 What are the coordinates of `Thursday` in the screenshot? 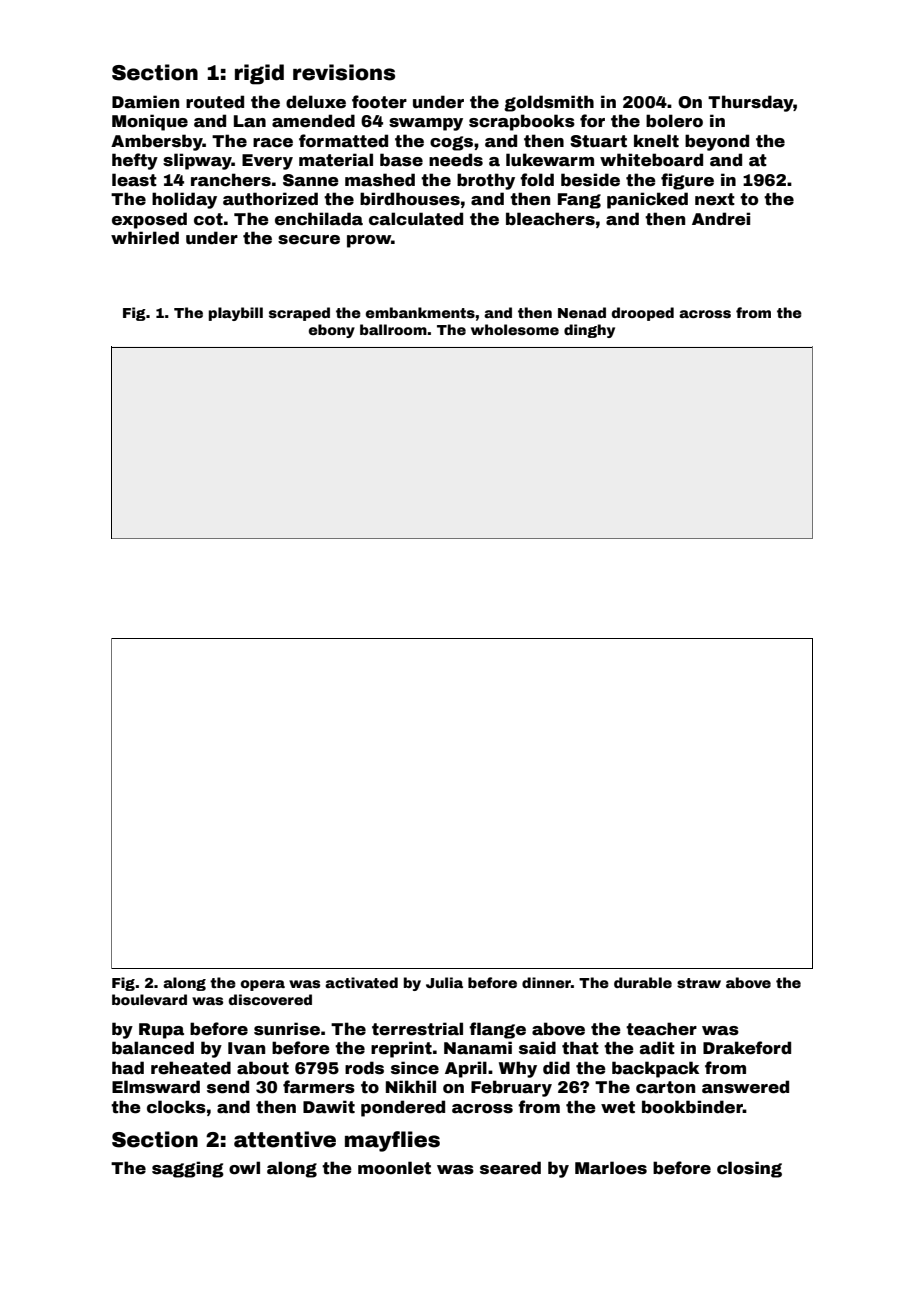 It's located at (751, 103).
